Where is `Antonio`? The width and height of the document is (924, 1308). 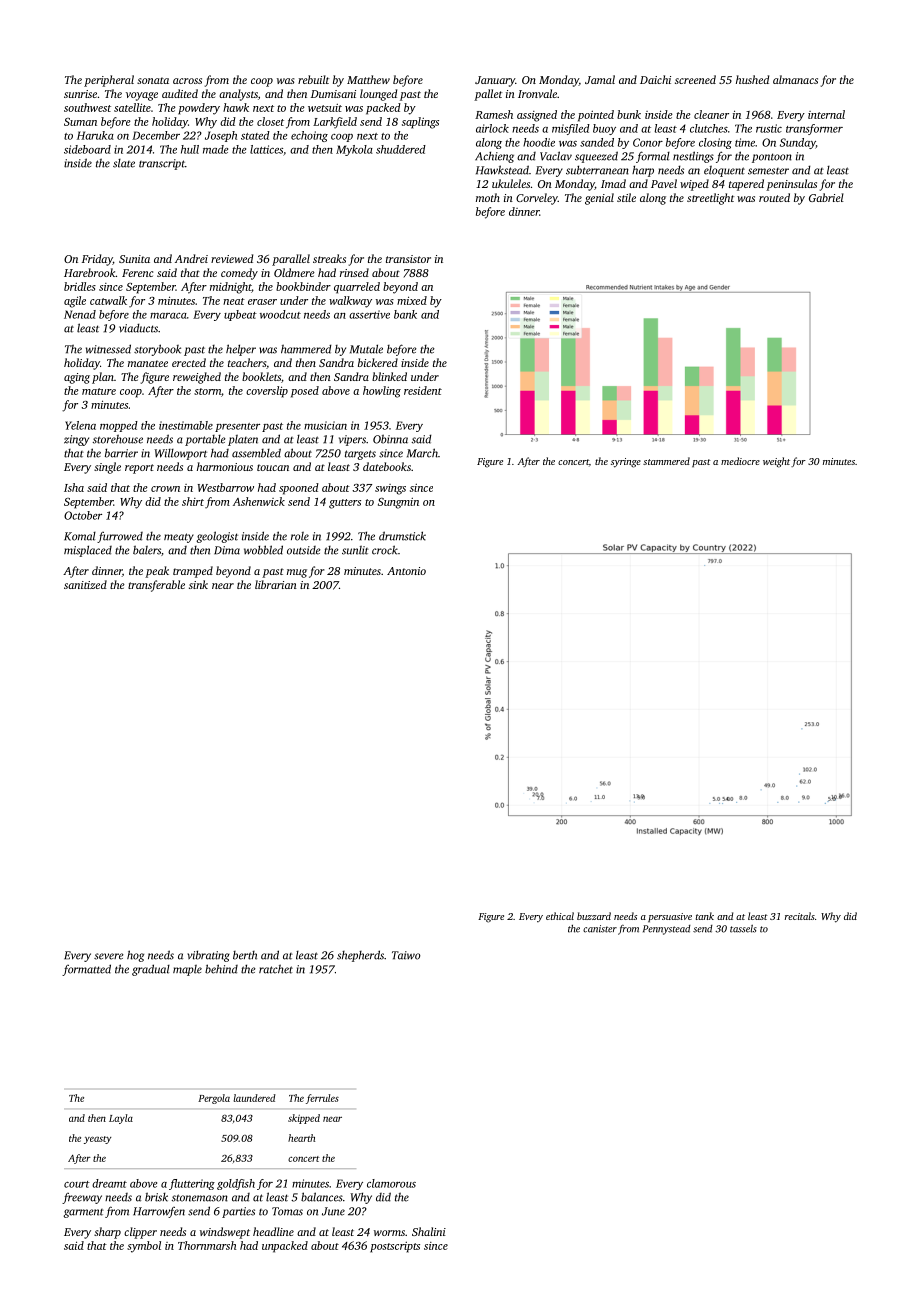 Antonio is located at coordinates (406, 571).
